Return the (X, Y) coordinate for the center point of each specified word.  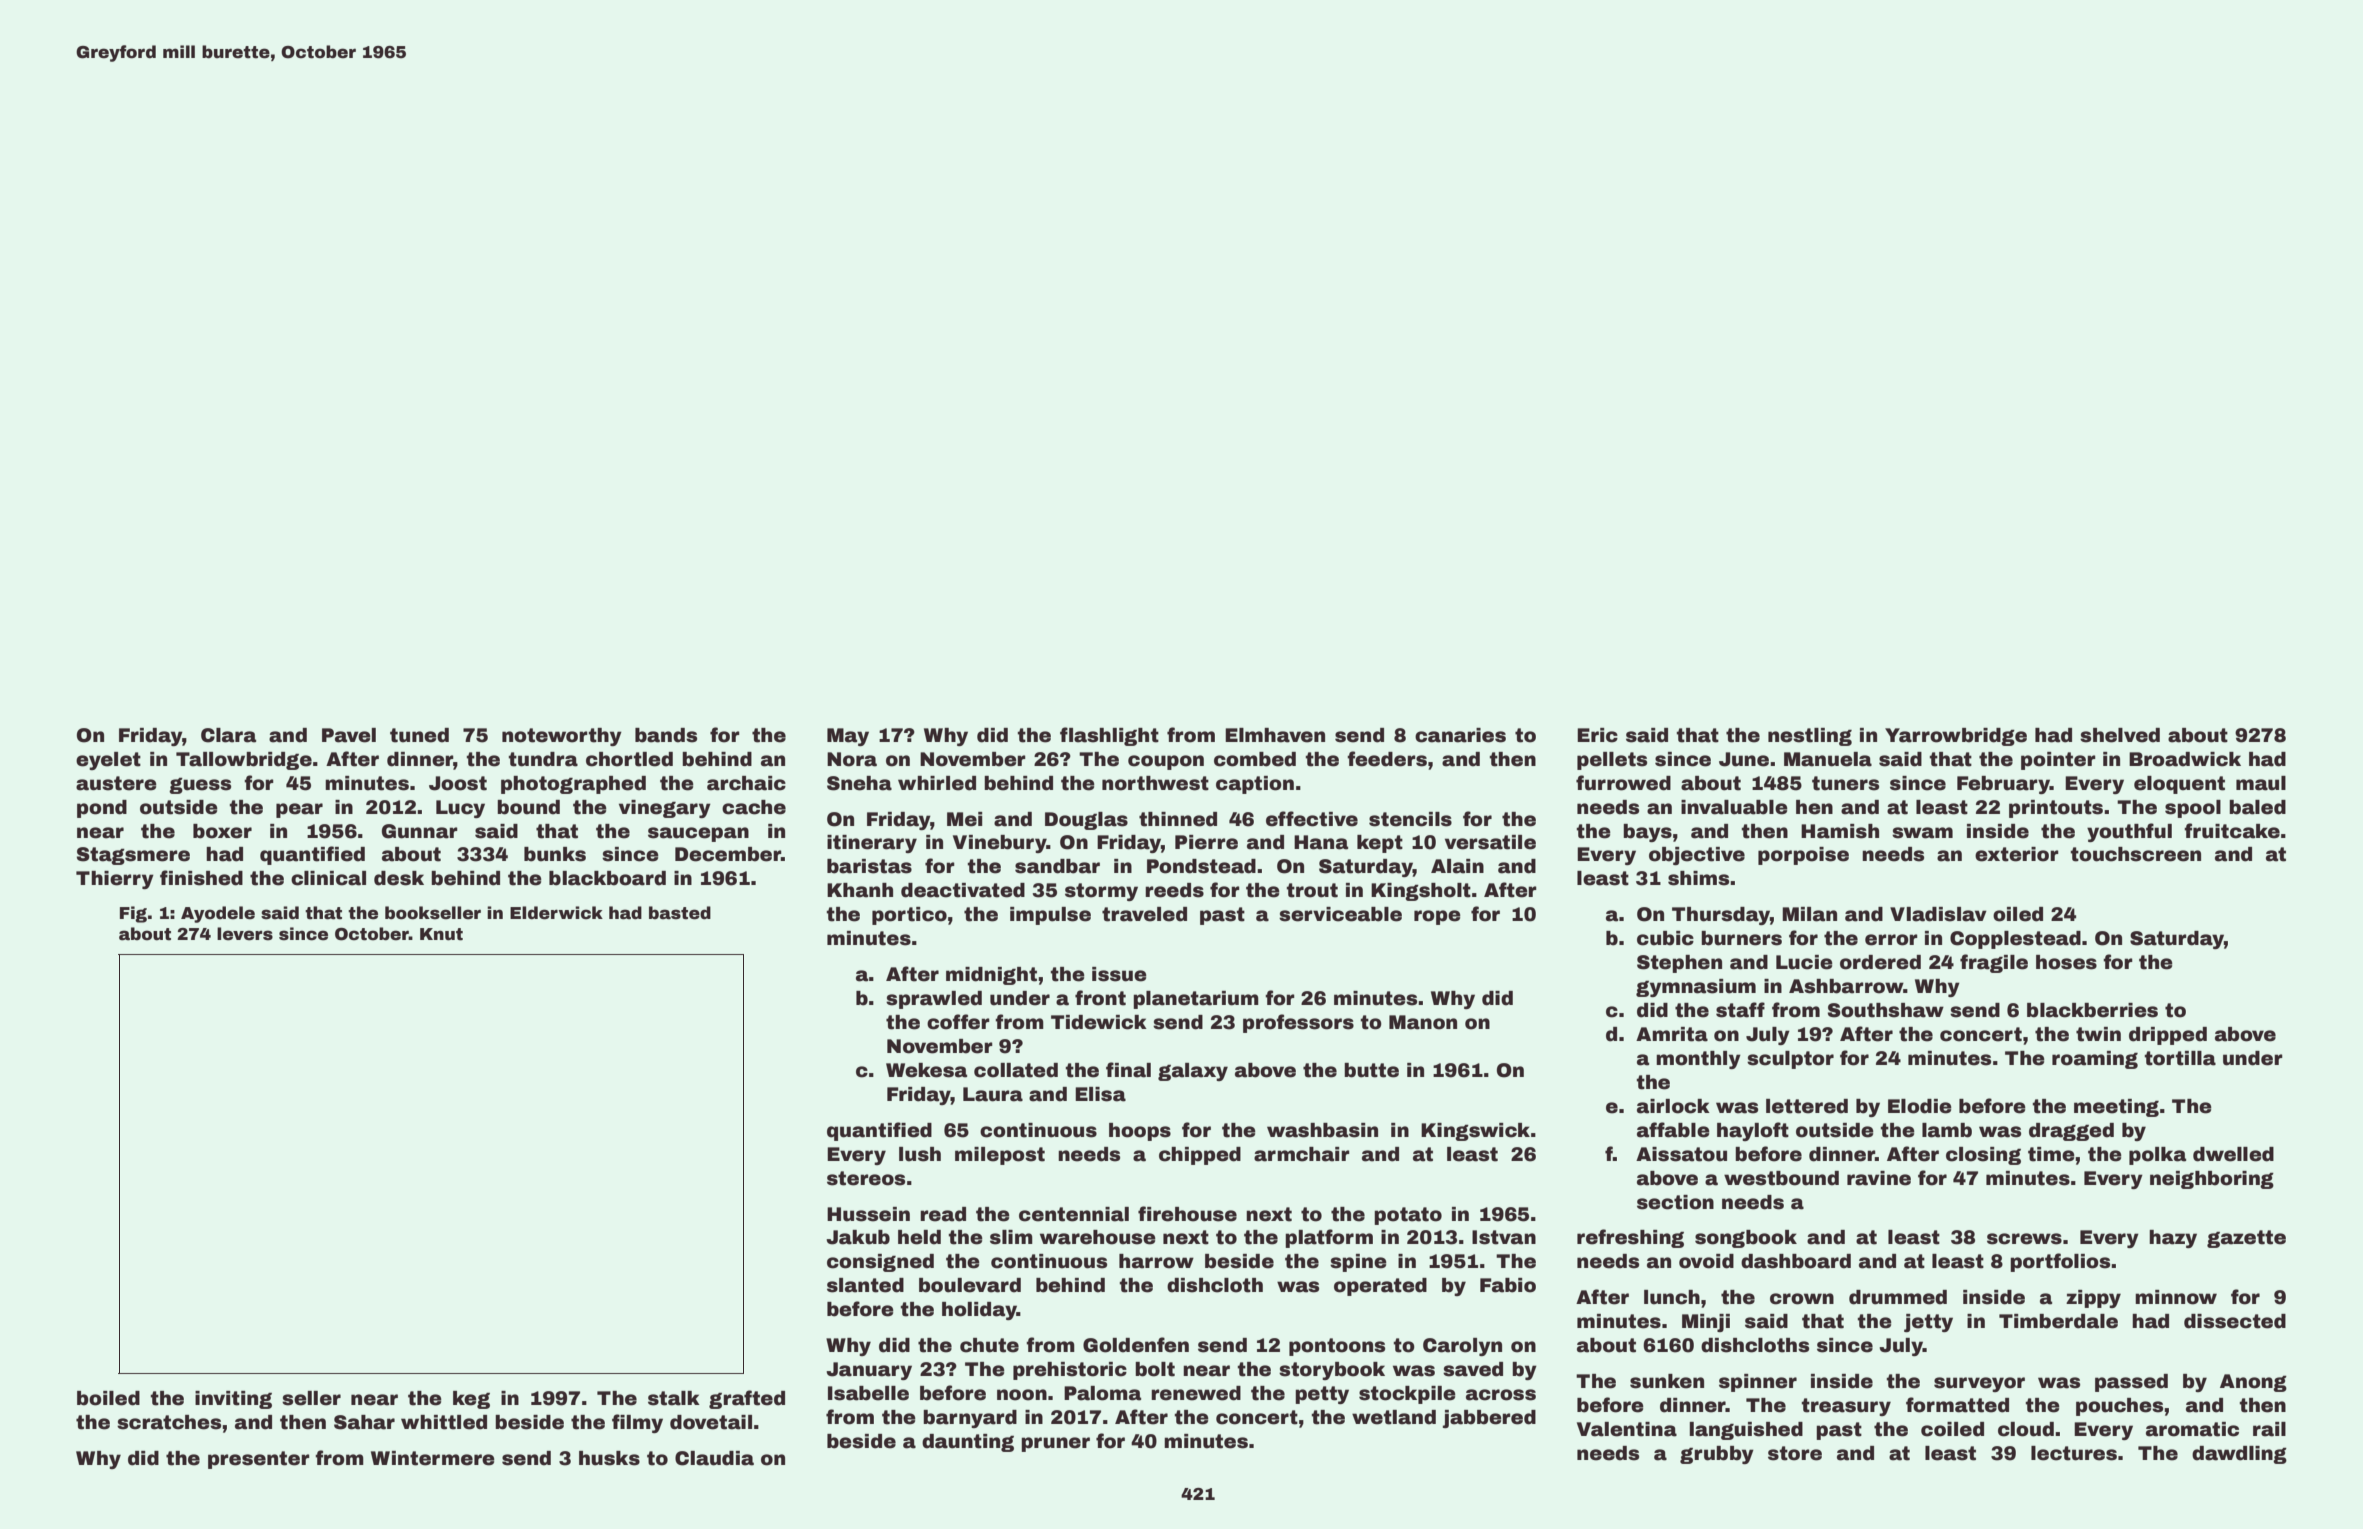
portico (909, 916)
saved (1473, 1369)
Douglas (1086, 821)
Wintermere (433, 1458)
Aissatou (1681, 1154)
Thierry (115, 880)
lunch (1672, 1297)
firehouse (1187, 1214)
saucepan (698, 834)
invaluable (1734, 807)
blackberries (2092, 1010)
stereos (866, 1178)
